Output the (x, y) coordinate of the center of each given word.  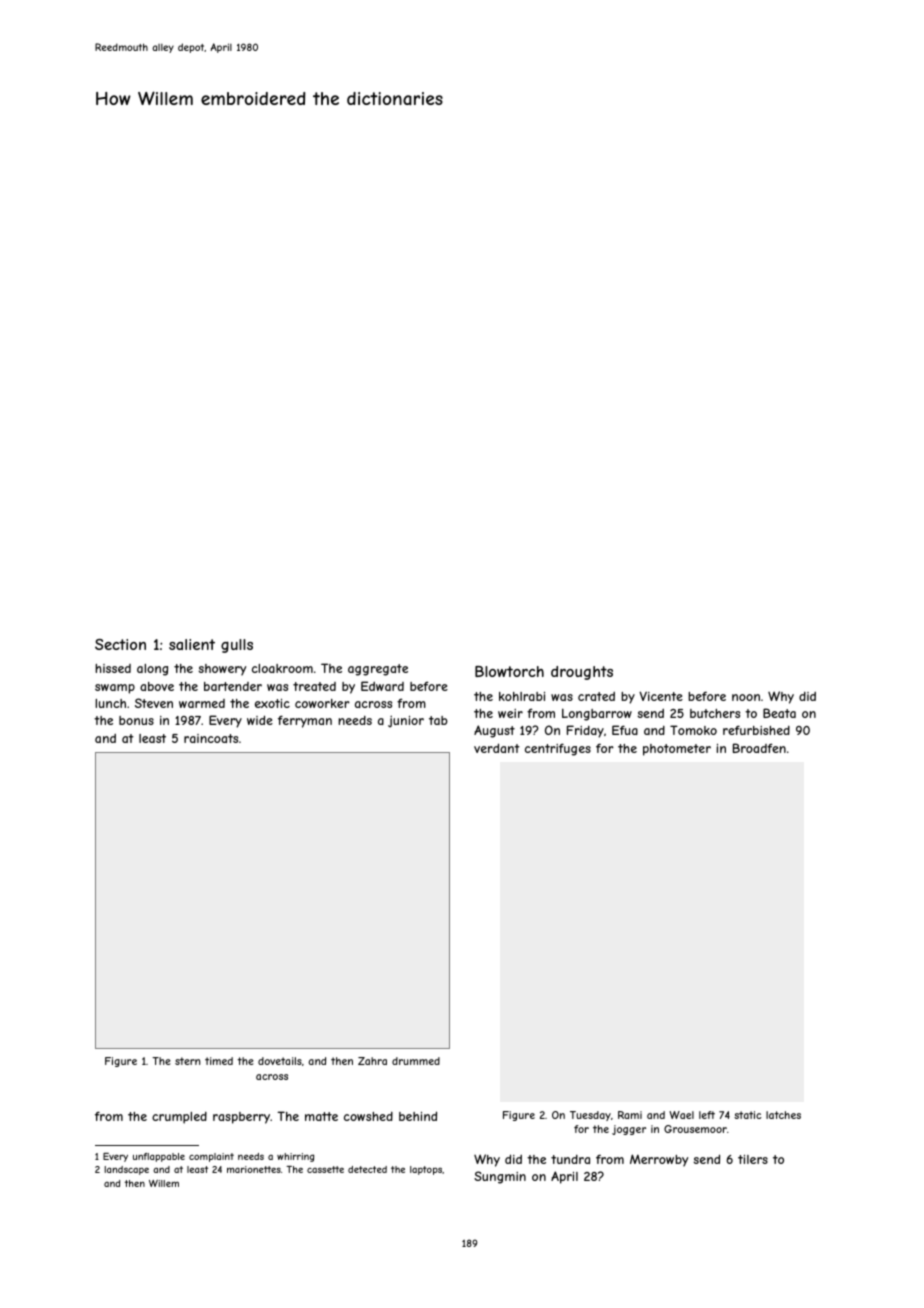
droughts (582, 673)
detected (367, 1169)
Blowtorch (509, 671)
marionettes (254, 1169)
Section (120, 644)
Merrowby (659, 1160)
